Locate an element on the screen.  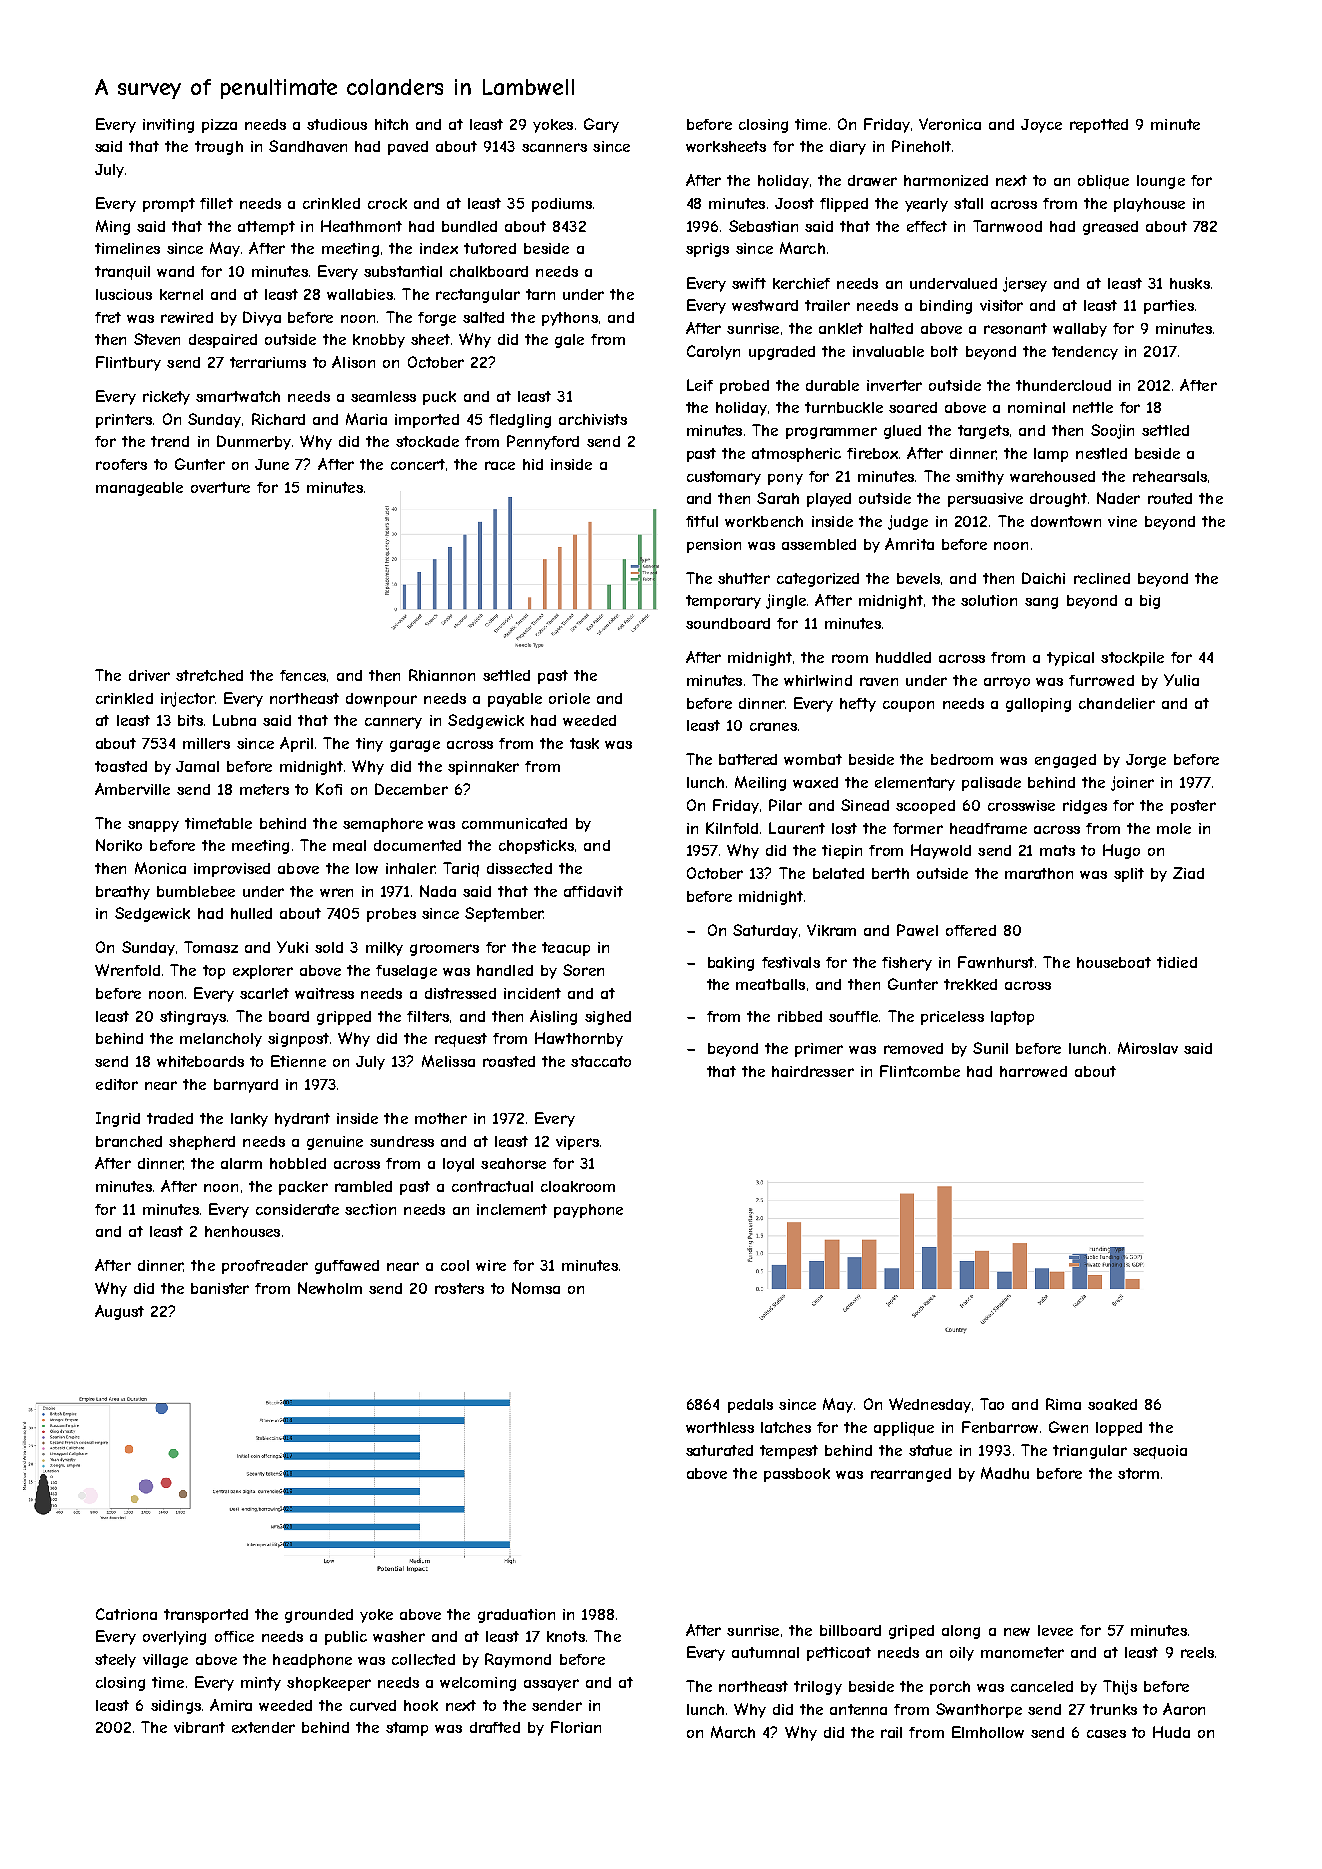
tendency is located at coordinates (1085, 353).
